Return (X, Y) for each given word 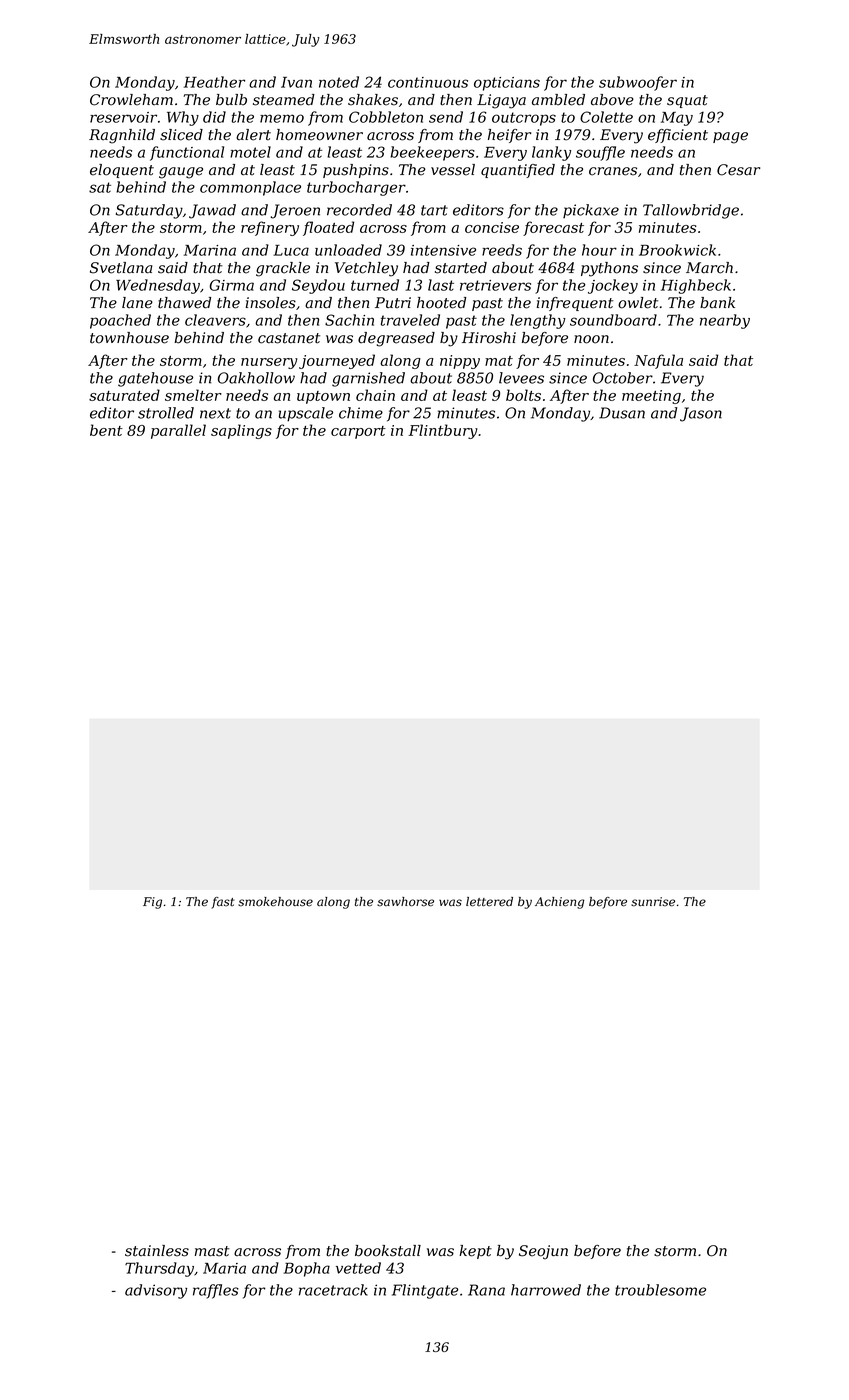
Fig (152, 903)
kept (475, 1252)
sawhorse (405, 902)
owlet (638, 303)
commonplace (250, 188)
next (215, 413)
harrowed (546, 1290)
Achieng (559, 903)
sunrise (653, 902)
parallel (178, 431)
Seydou (318, 286)
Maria (224, 1268)
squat (687, 101)
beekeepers (432, 153)
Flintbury (443, 431)
